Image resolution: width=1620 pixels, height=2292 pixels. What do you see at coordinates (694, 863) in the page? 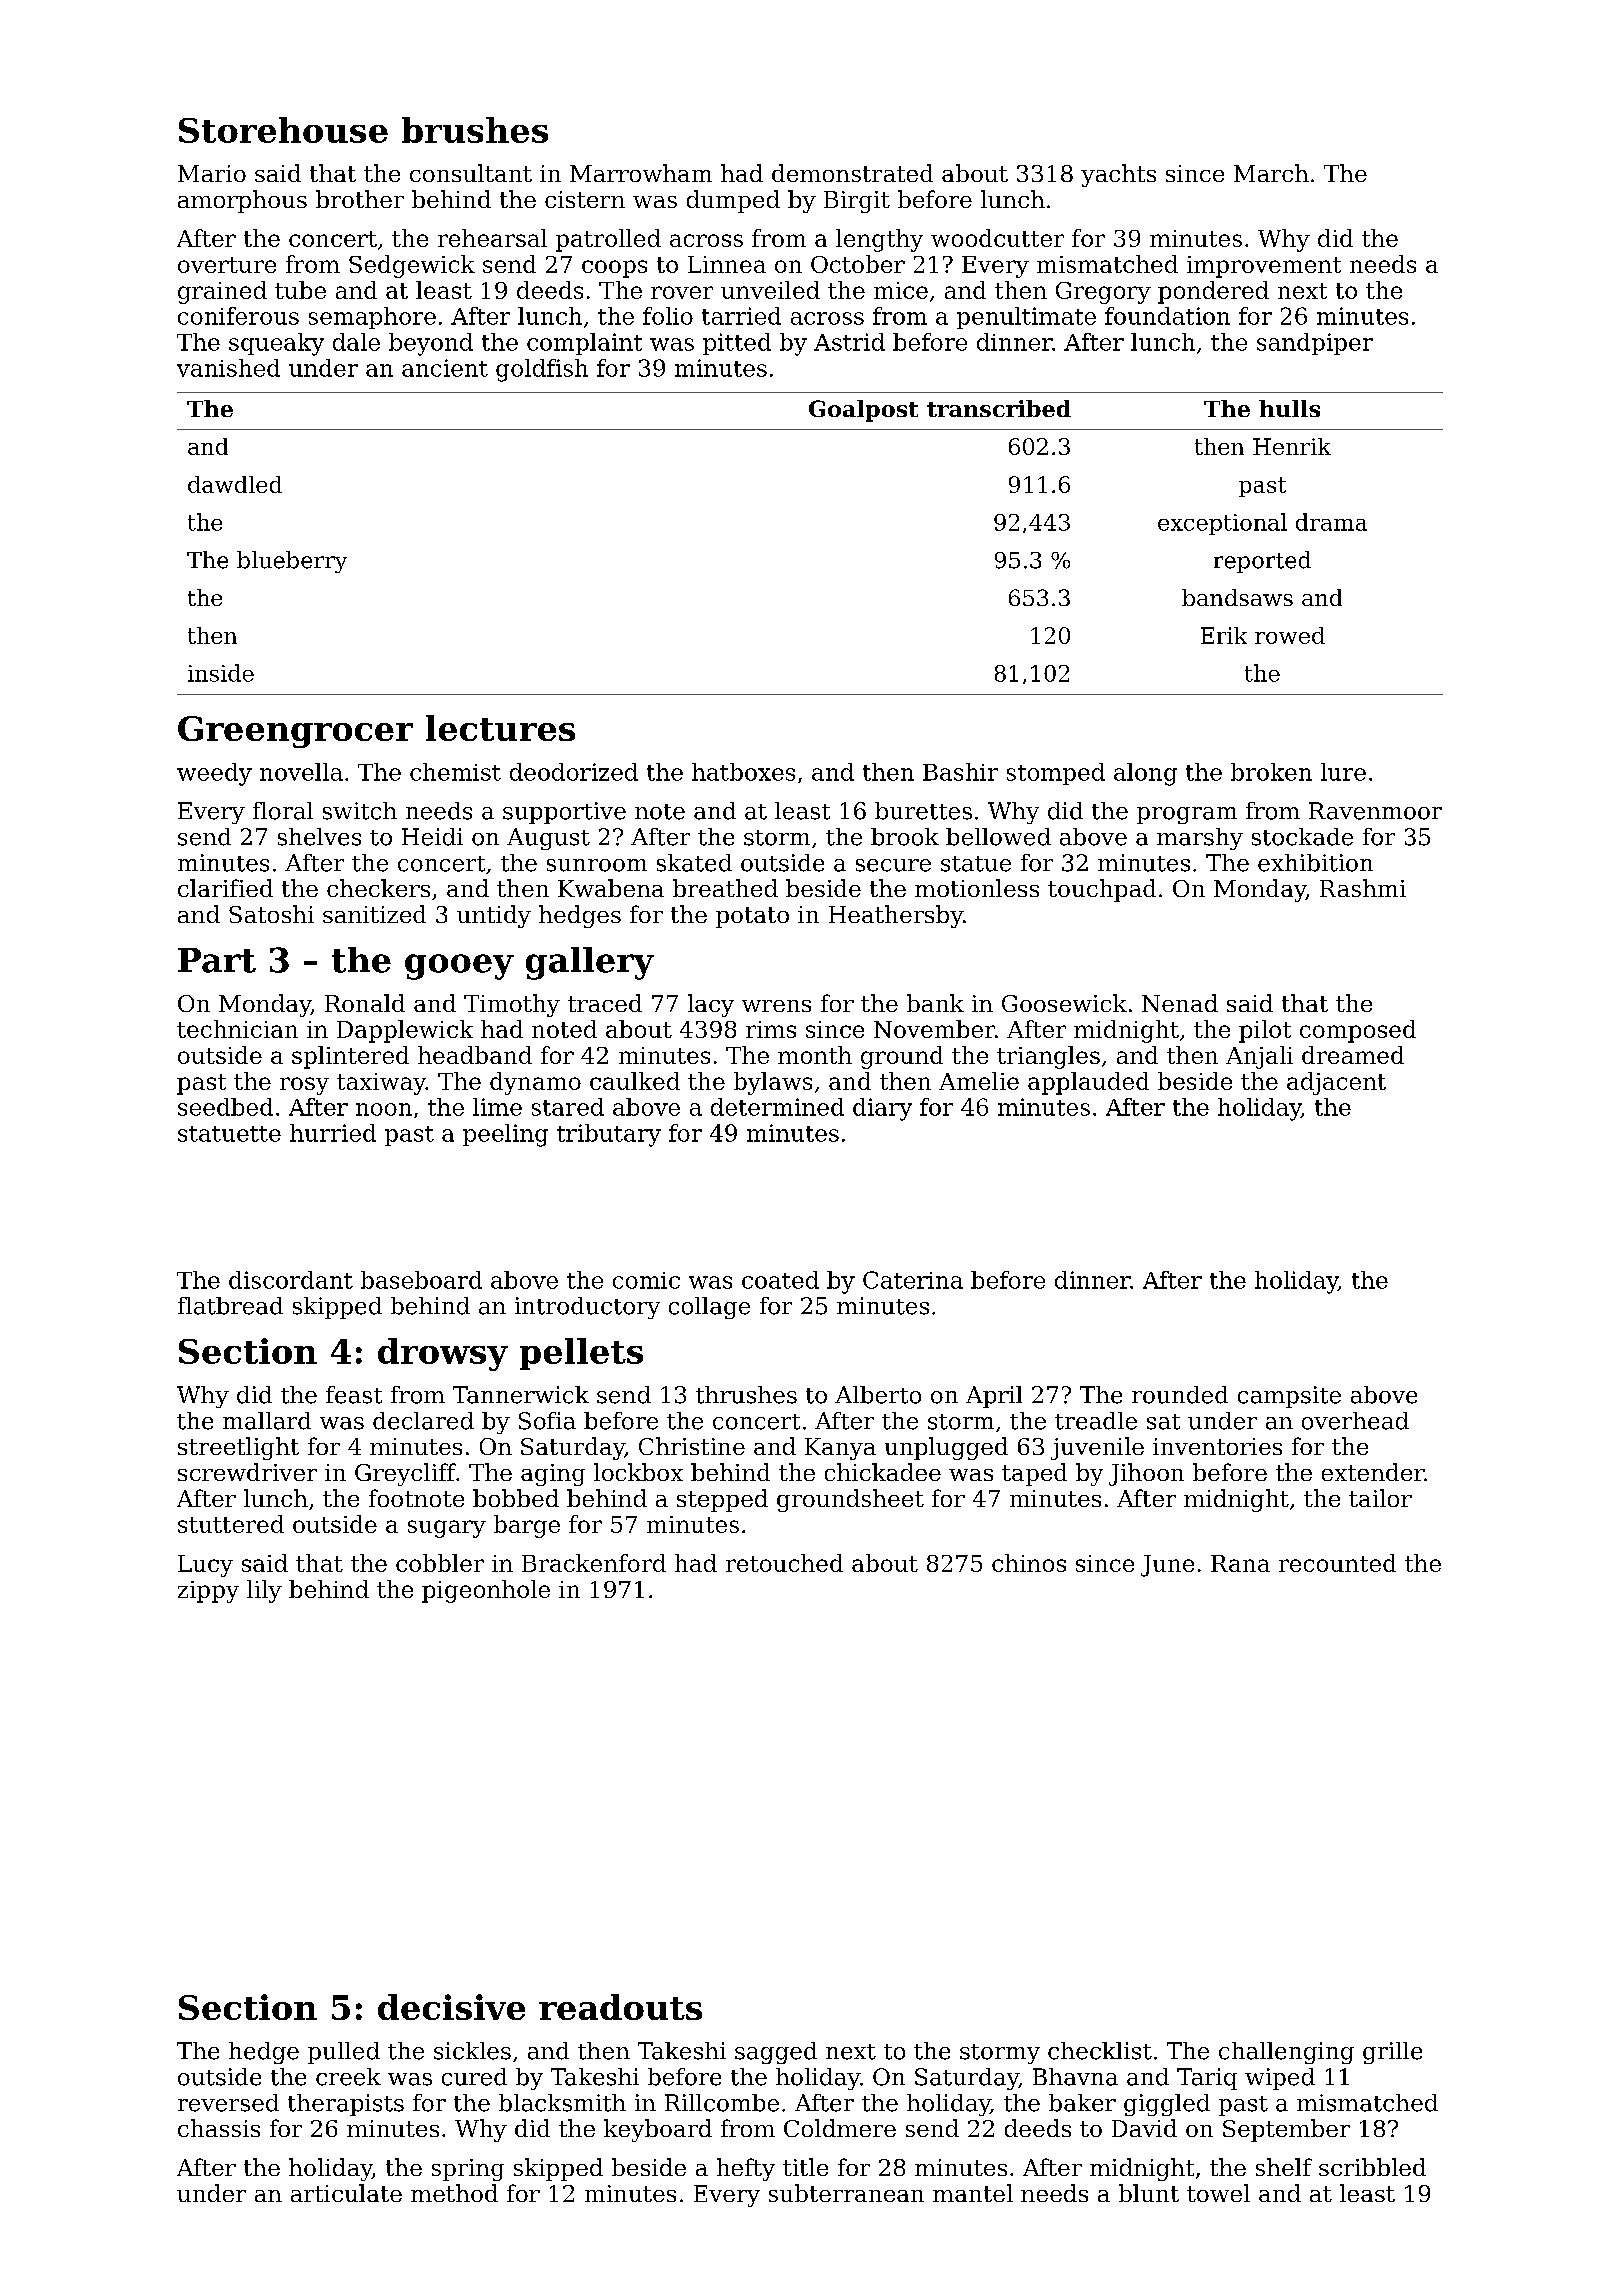
I see `skated` at bounding box center [694, 863].
